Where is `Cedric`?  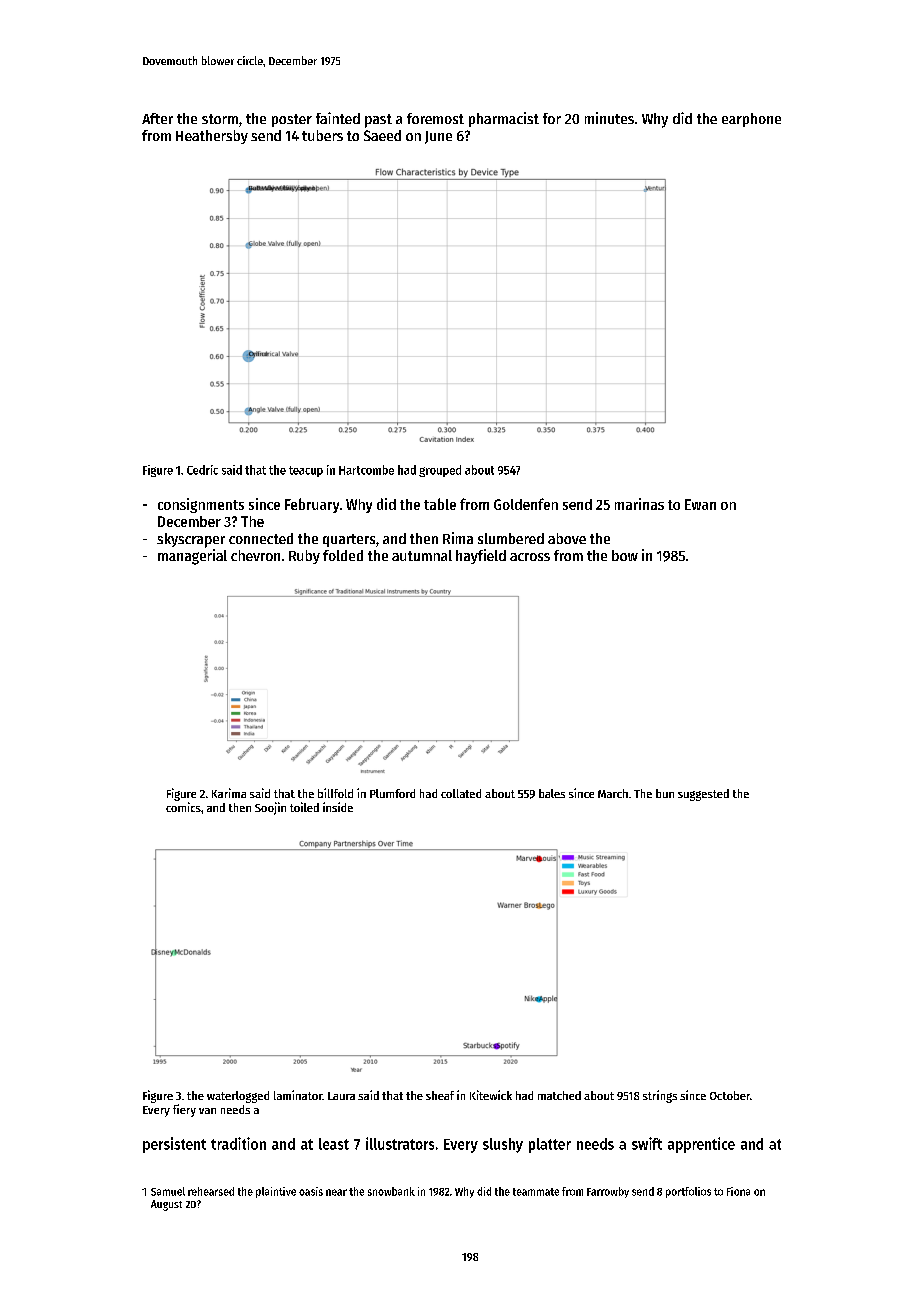 Cedric is located at coordinates (202, 470).
